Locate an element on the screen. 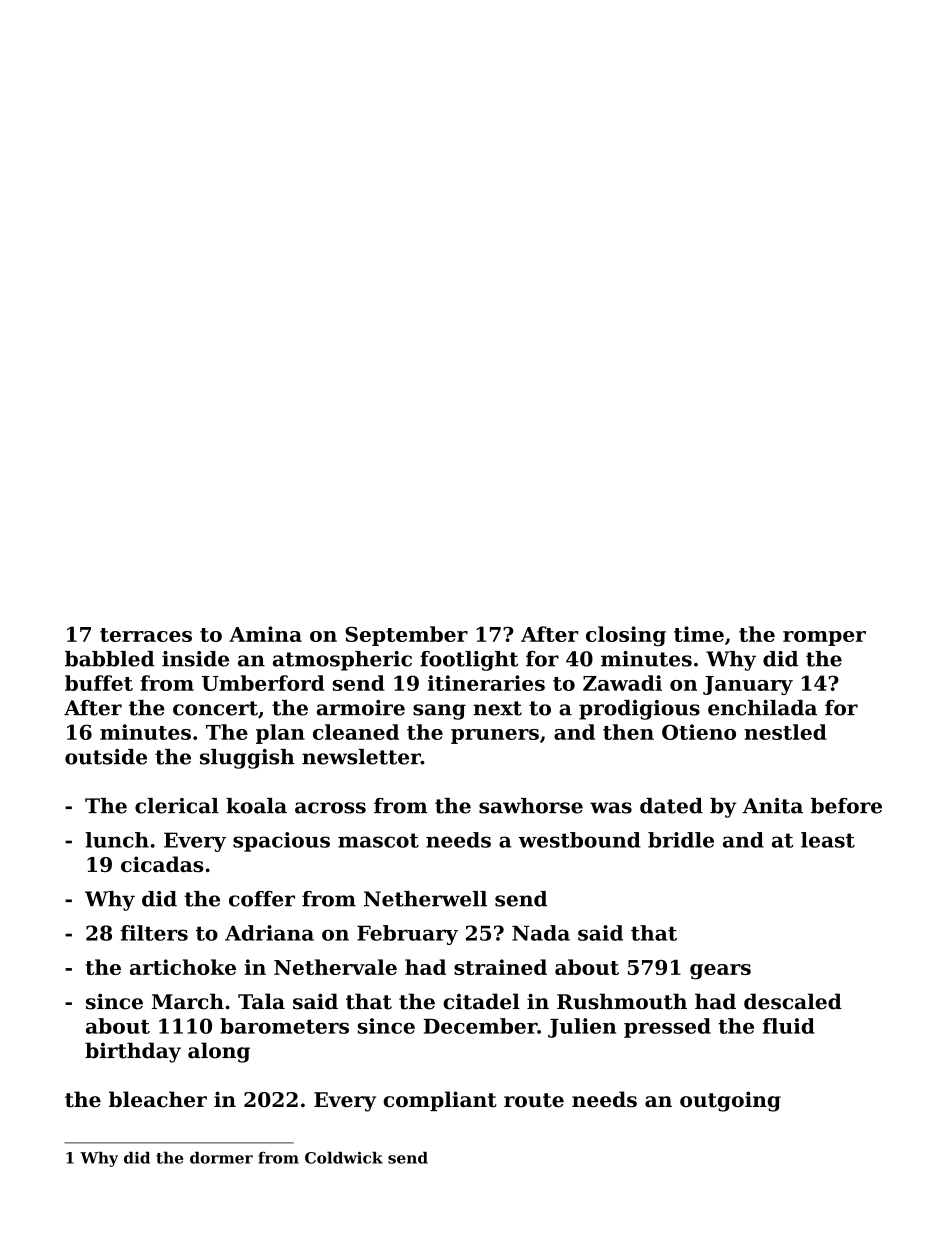 The width and height of the screenshot is (952, 1233). Zawadi is located at coordinates (622, 683).
